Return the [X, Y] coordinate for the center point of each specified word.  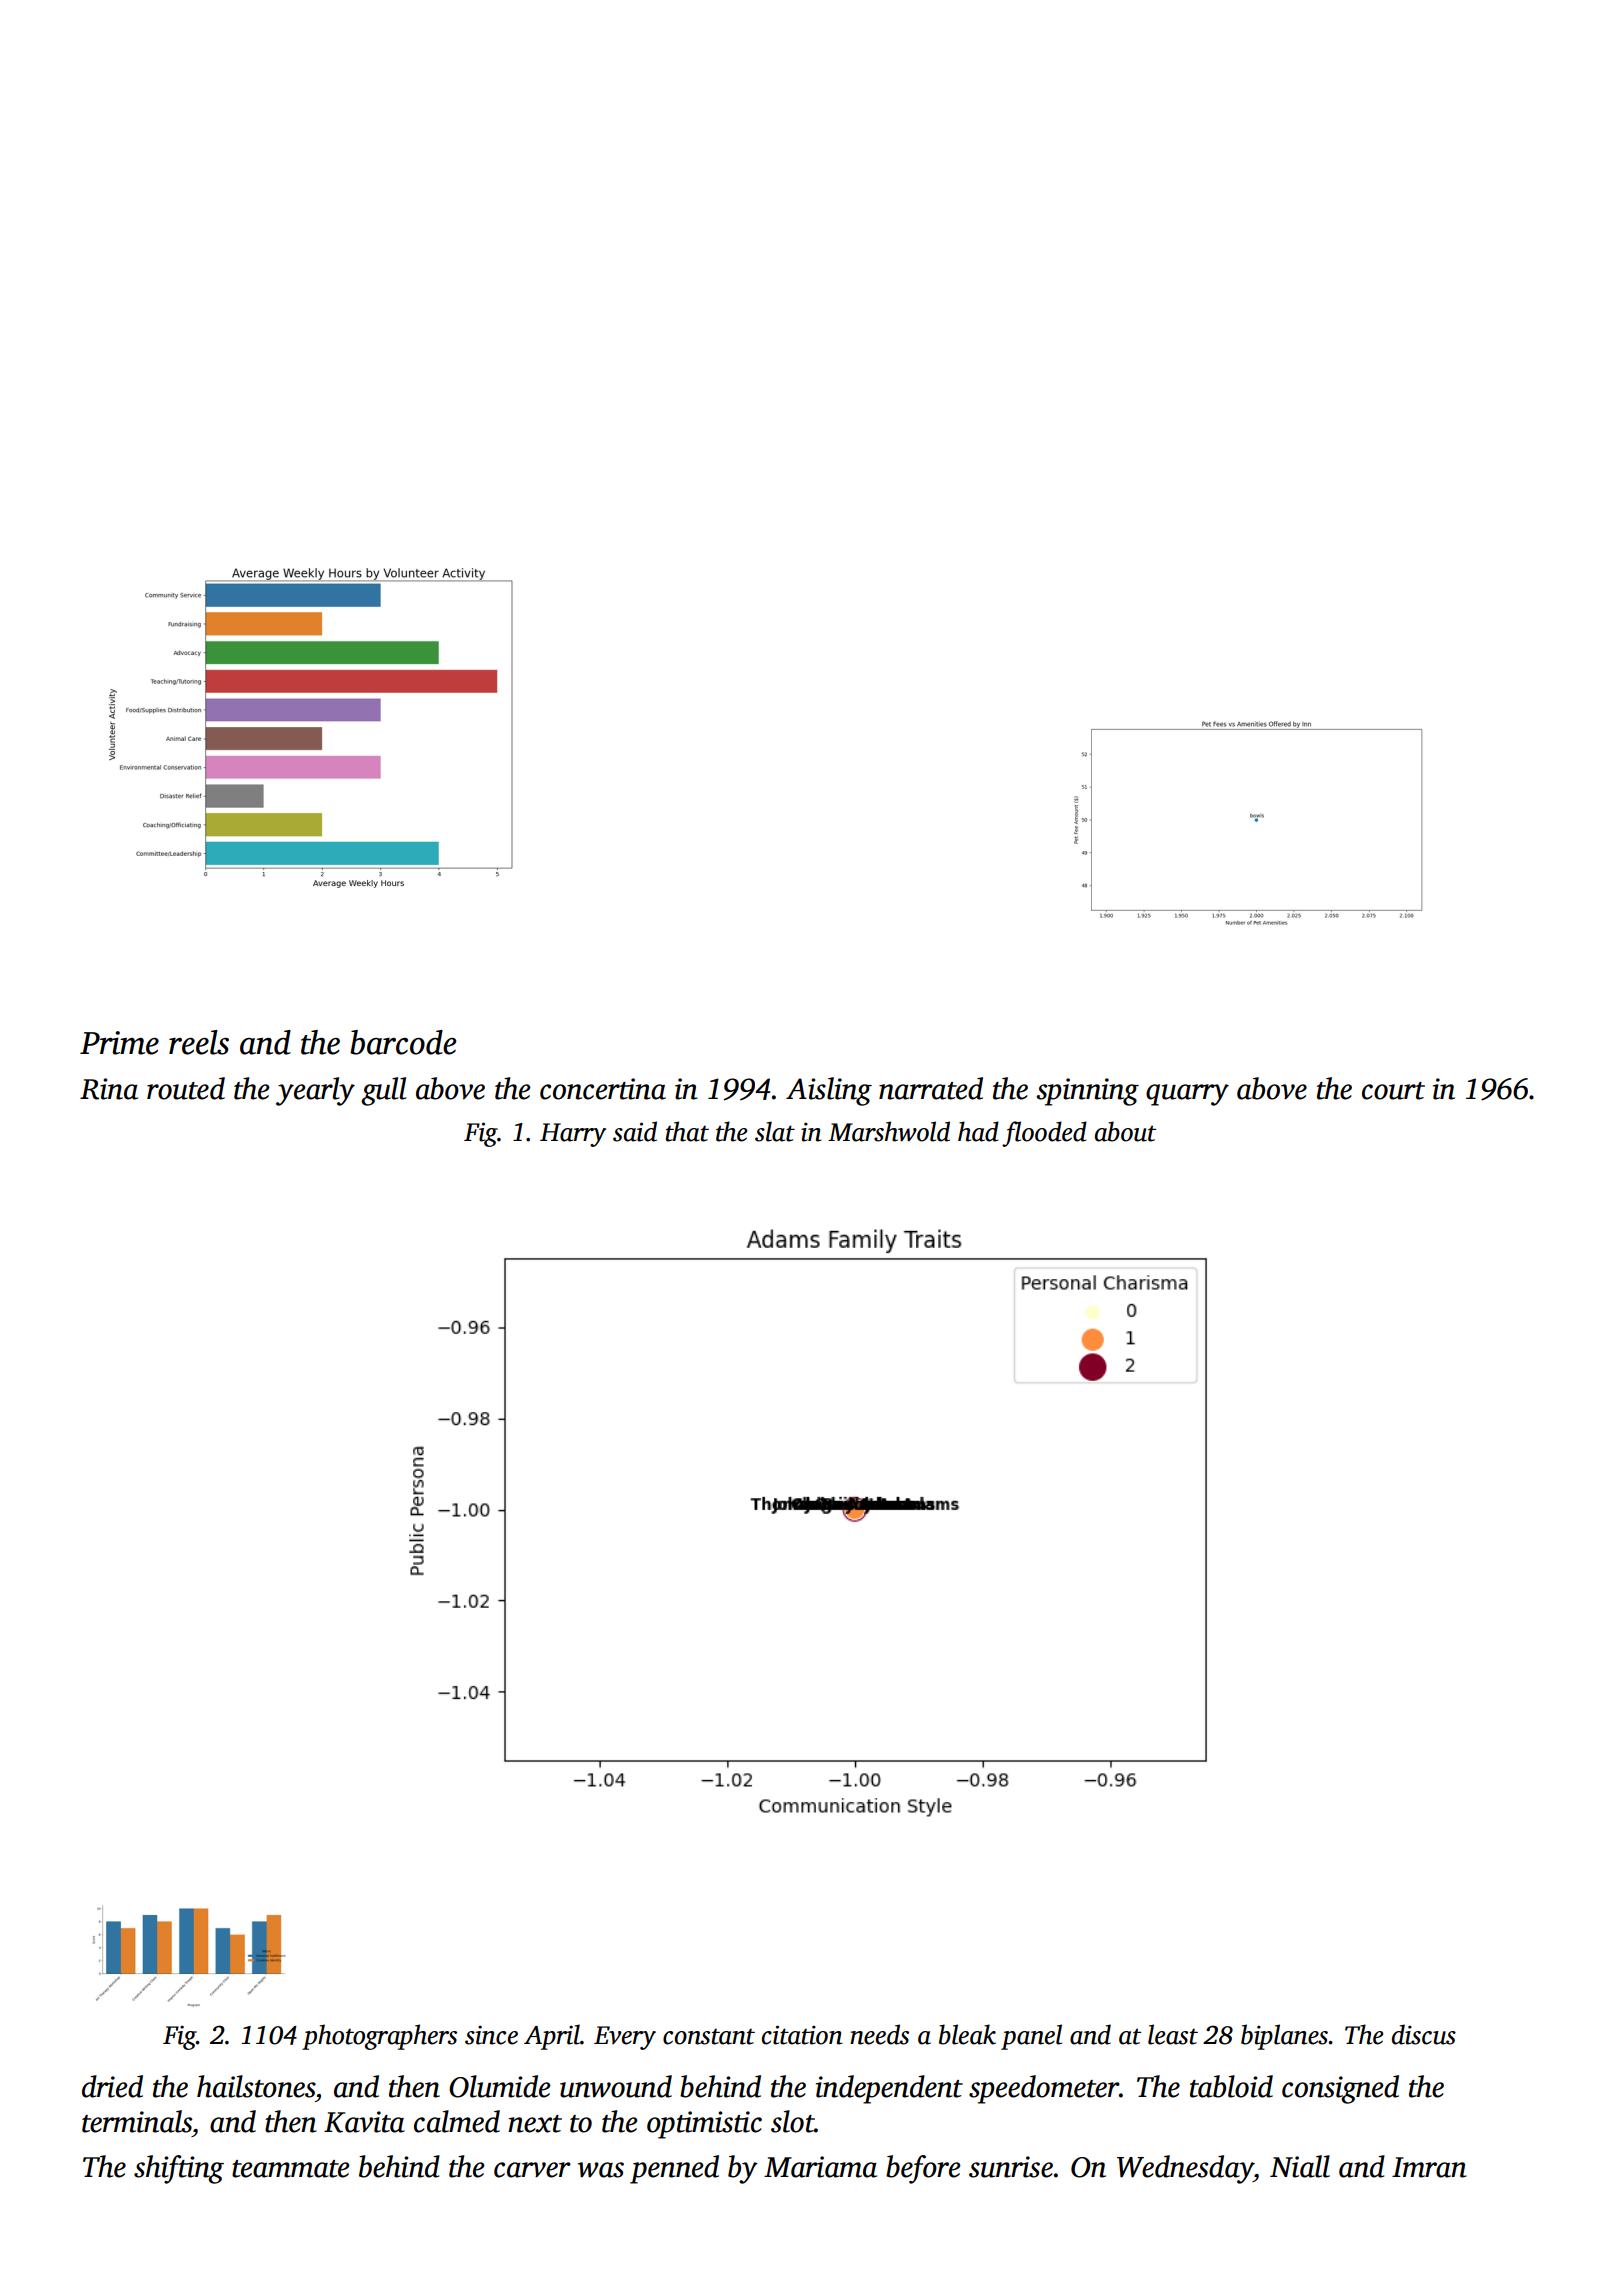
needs [879, 2034]
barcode [403, 1042]
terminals [137, 2121]
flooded [1044, 1134]
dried [112, 2086]
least [1173, 2034]
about [1125, 1131]
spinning [1087, 1092]
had [978, 1131]
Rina [109, 1089]
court [1393, 1091]
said [635, 1131]
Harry [573, 1135]
